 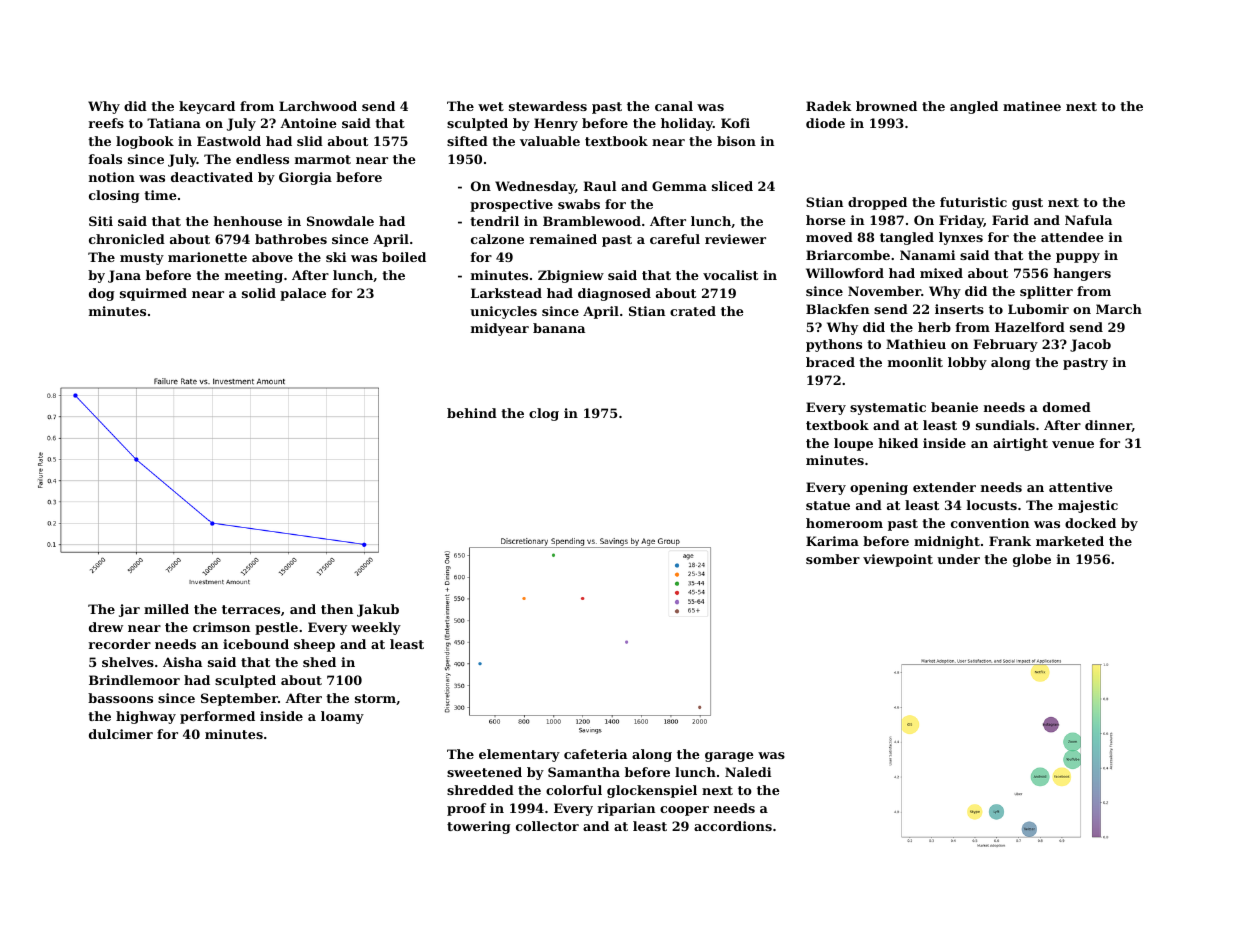 What do you see at coordinates (684, 811) in the screenshot?
I see `cooper` at bounding box center [684, 811].
